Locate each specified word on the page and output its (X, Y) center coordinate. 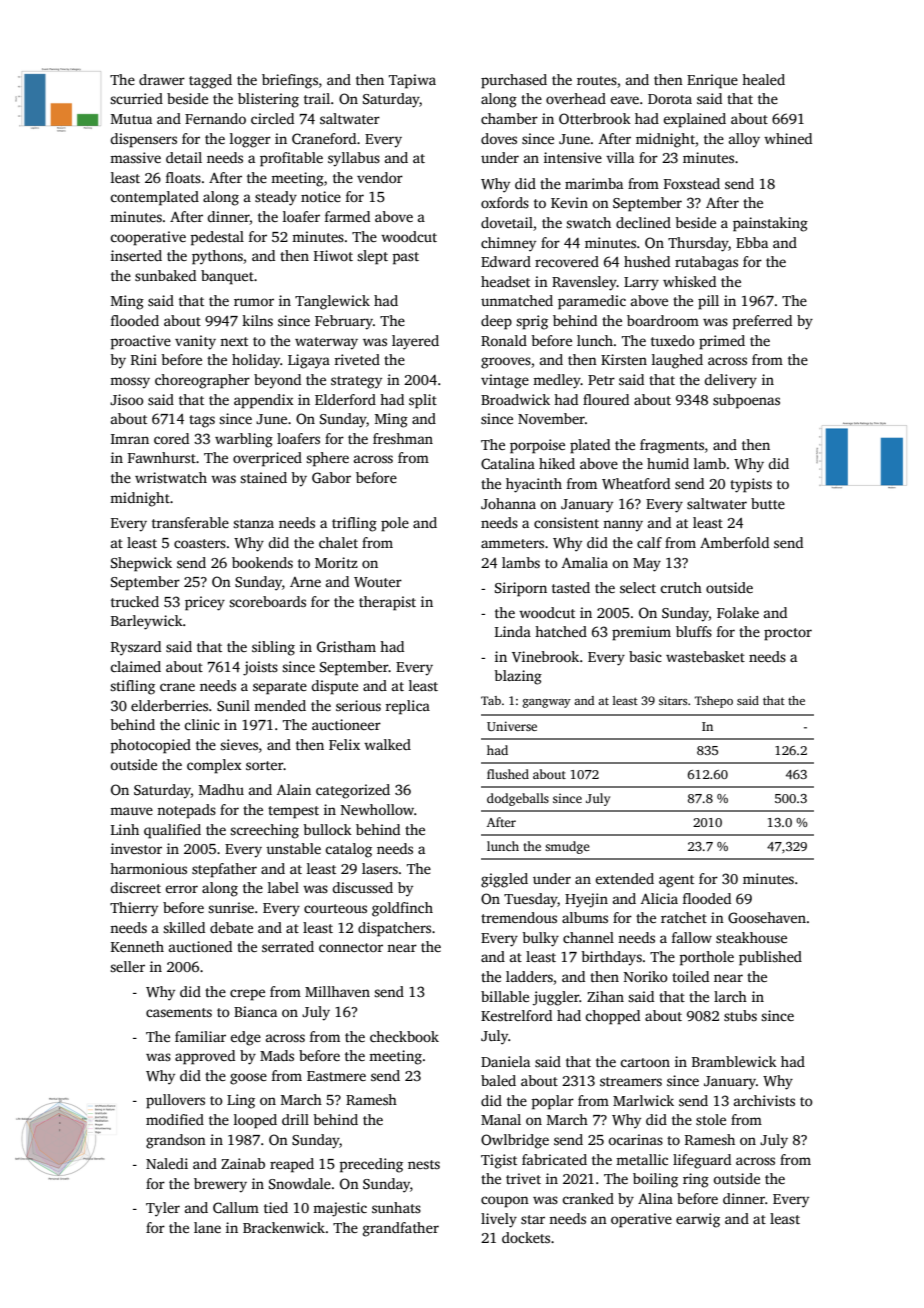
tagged (210, 81)
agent (676, 881)
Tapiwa (412, 81)
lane (207, 1227)
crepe (247, 995)
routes (597, 80)
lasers (380, 868)
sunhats (396, 1207)
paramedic (592, 302)
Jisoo (127, 399)
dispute (334, 687)
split (423, 401)
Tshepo (714, 702)
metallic (642, 1159)
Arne (305, 582)
